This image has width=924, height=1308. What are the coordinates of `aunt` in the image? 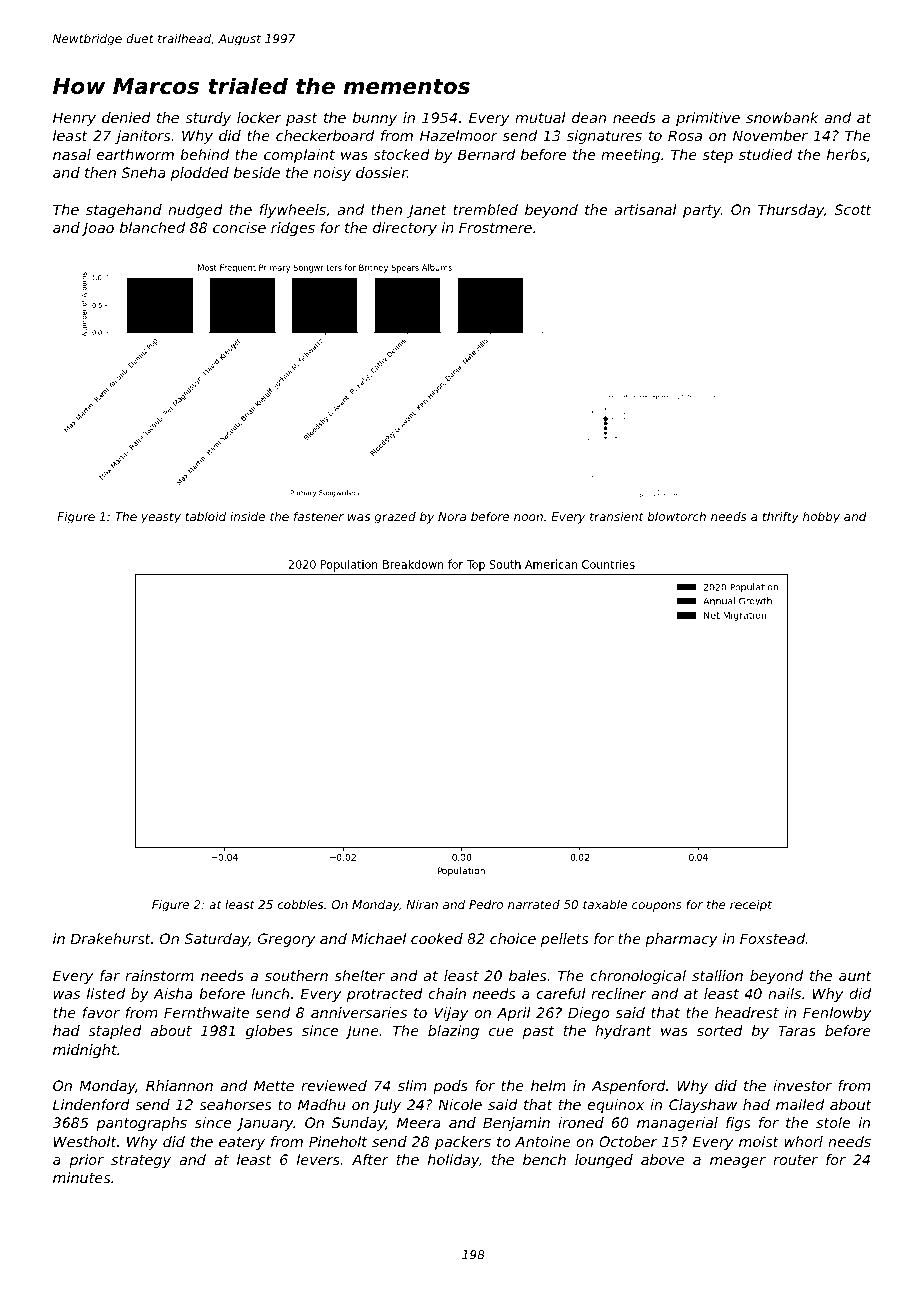 It's located at (855, 976).
